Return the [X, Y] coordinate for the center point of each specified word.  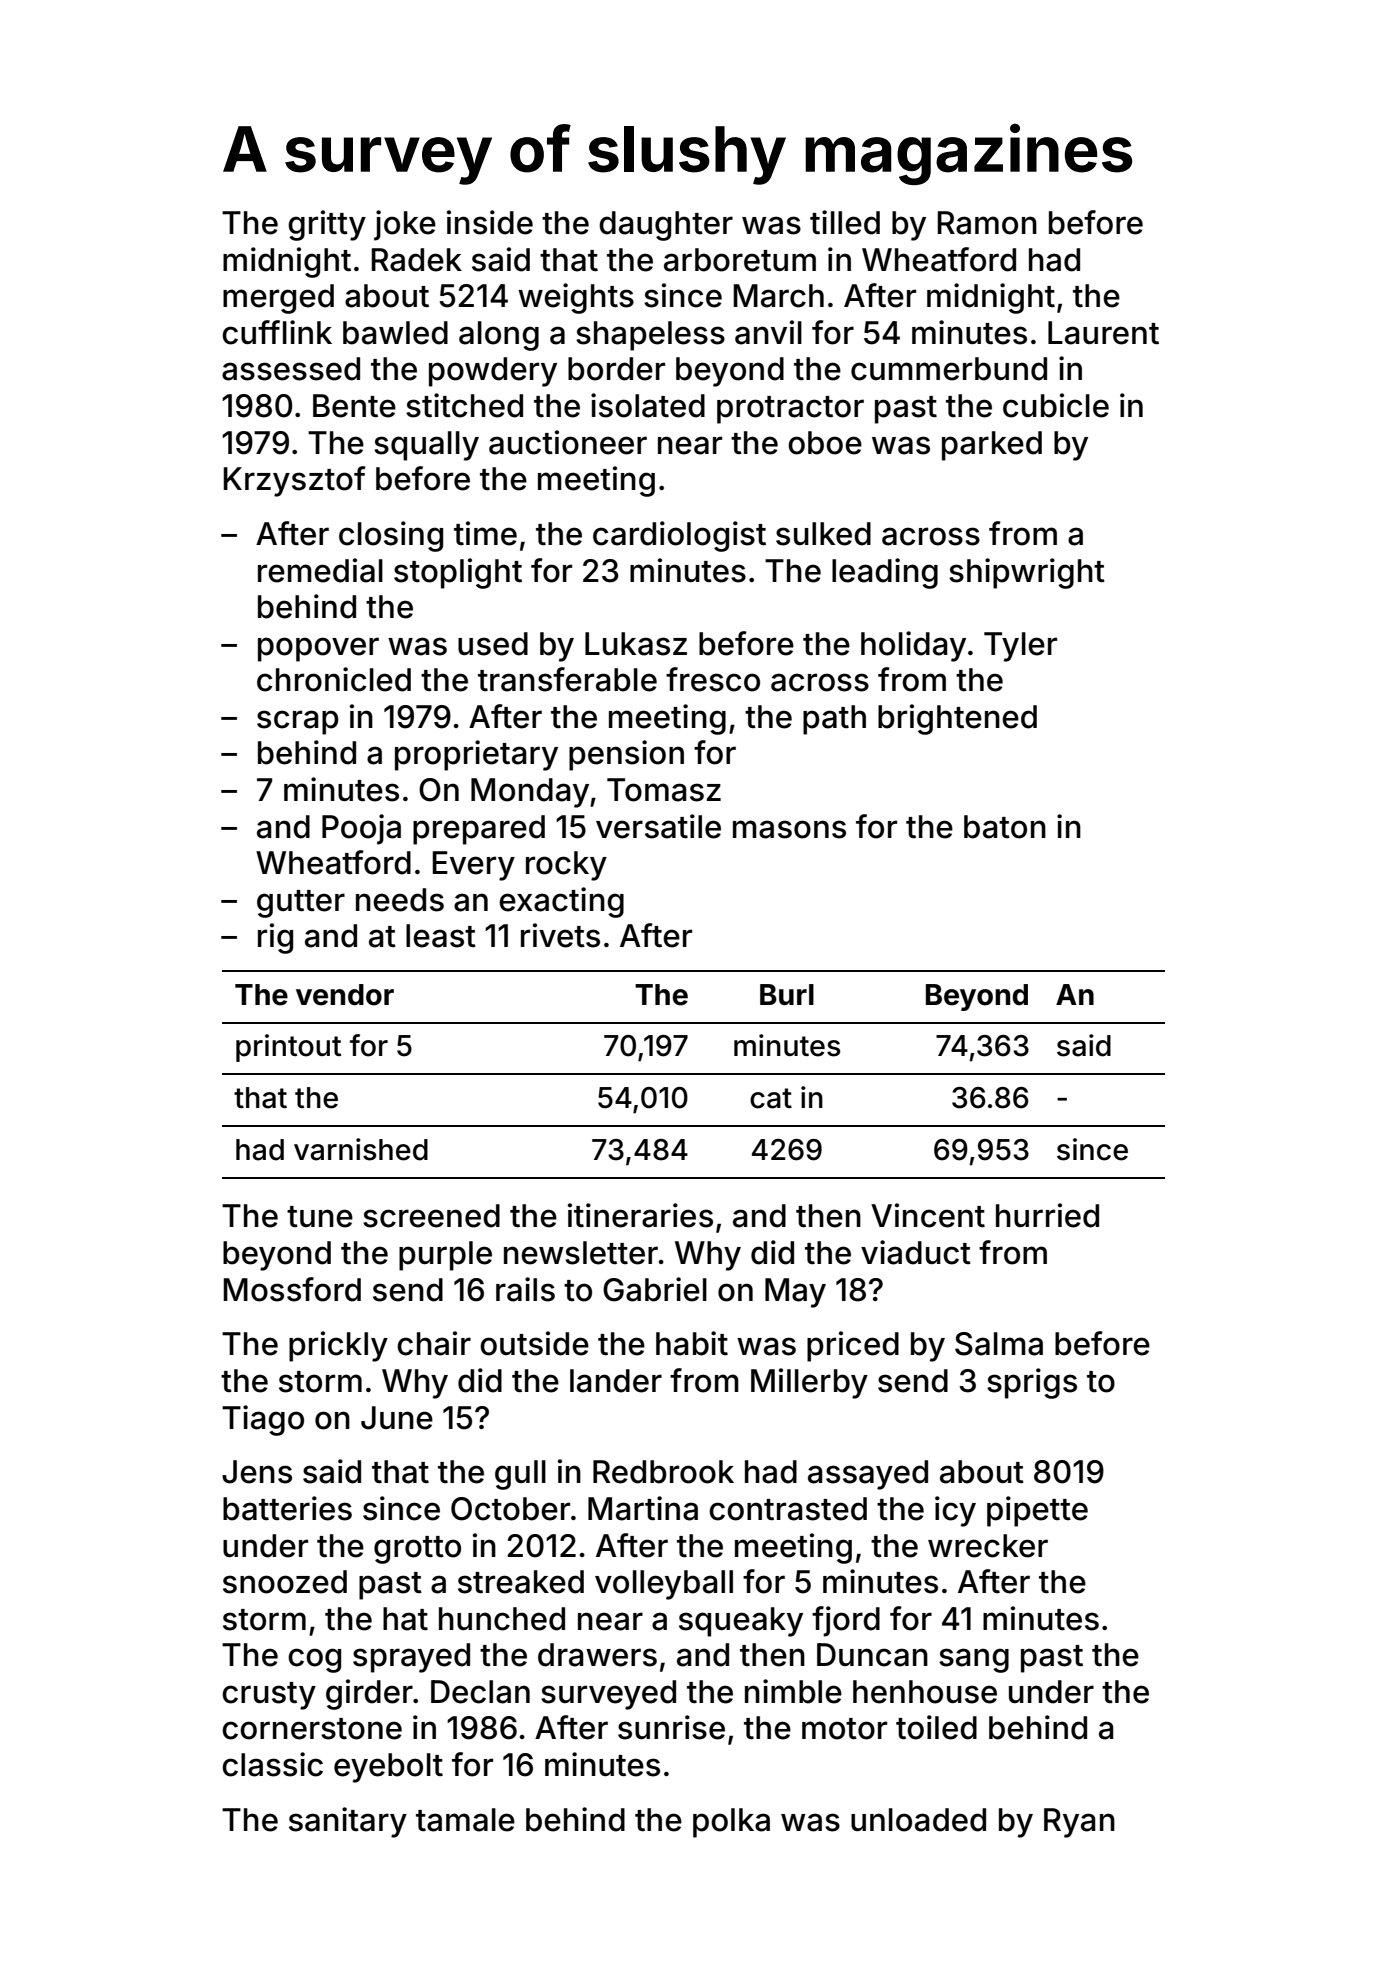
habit [692, 1343]
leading [885, 573]
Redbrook [663, 1472]
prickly [338, 1346]
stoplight [458, 573]
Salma [999, 1344]
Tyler [1020, 647]
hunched [502, 1619]
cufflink [277, 332]
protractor [790, 410]
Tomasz [664, 790]
